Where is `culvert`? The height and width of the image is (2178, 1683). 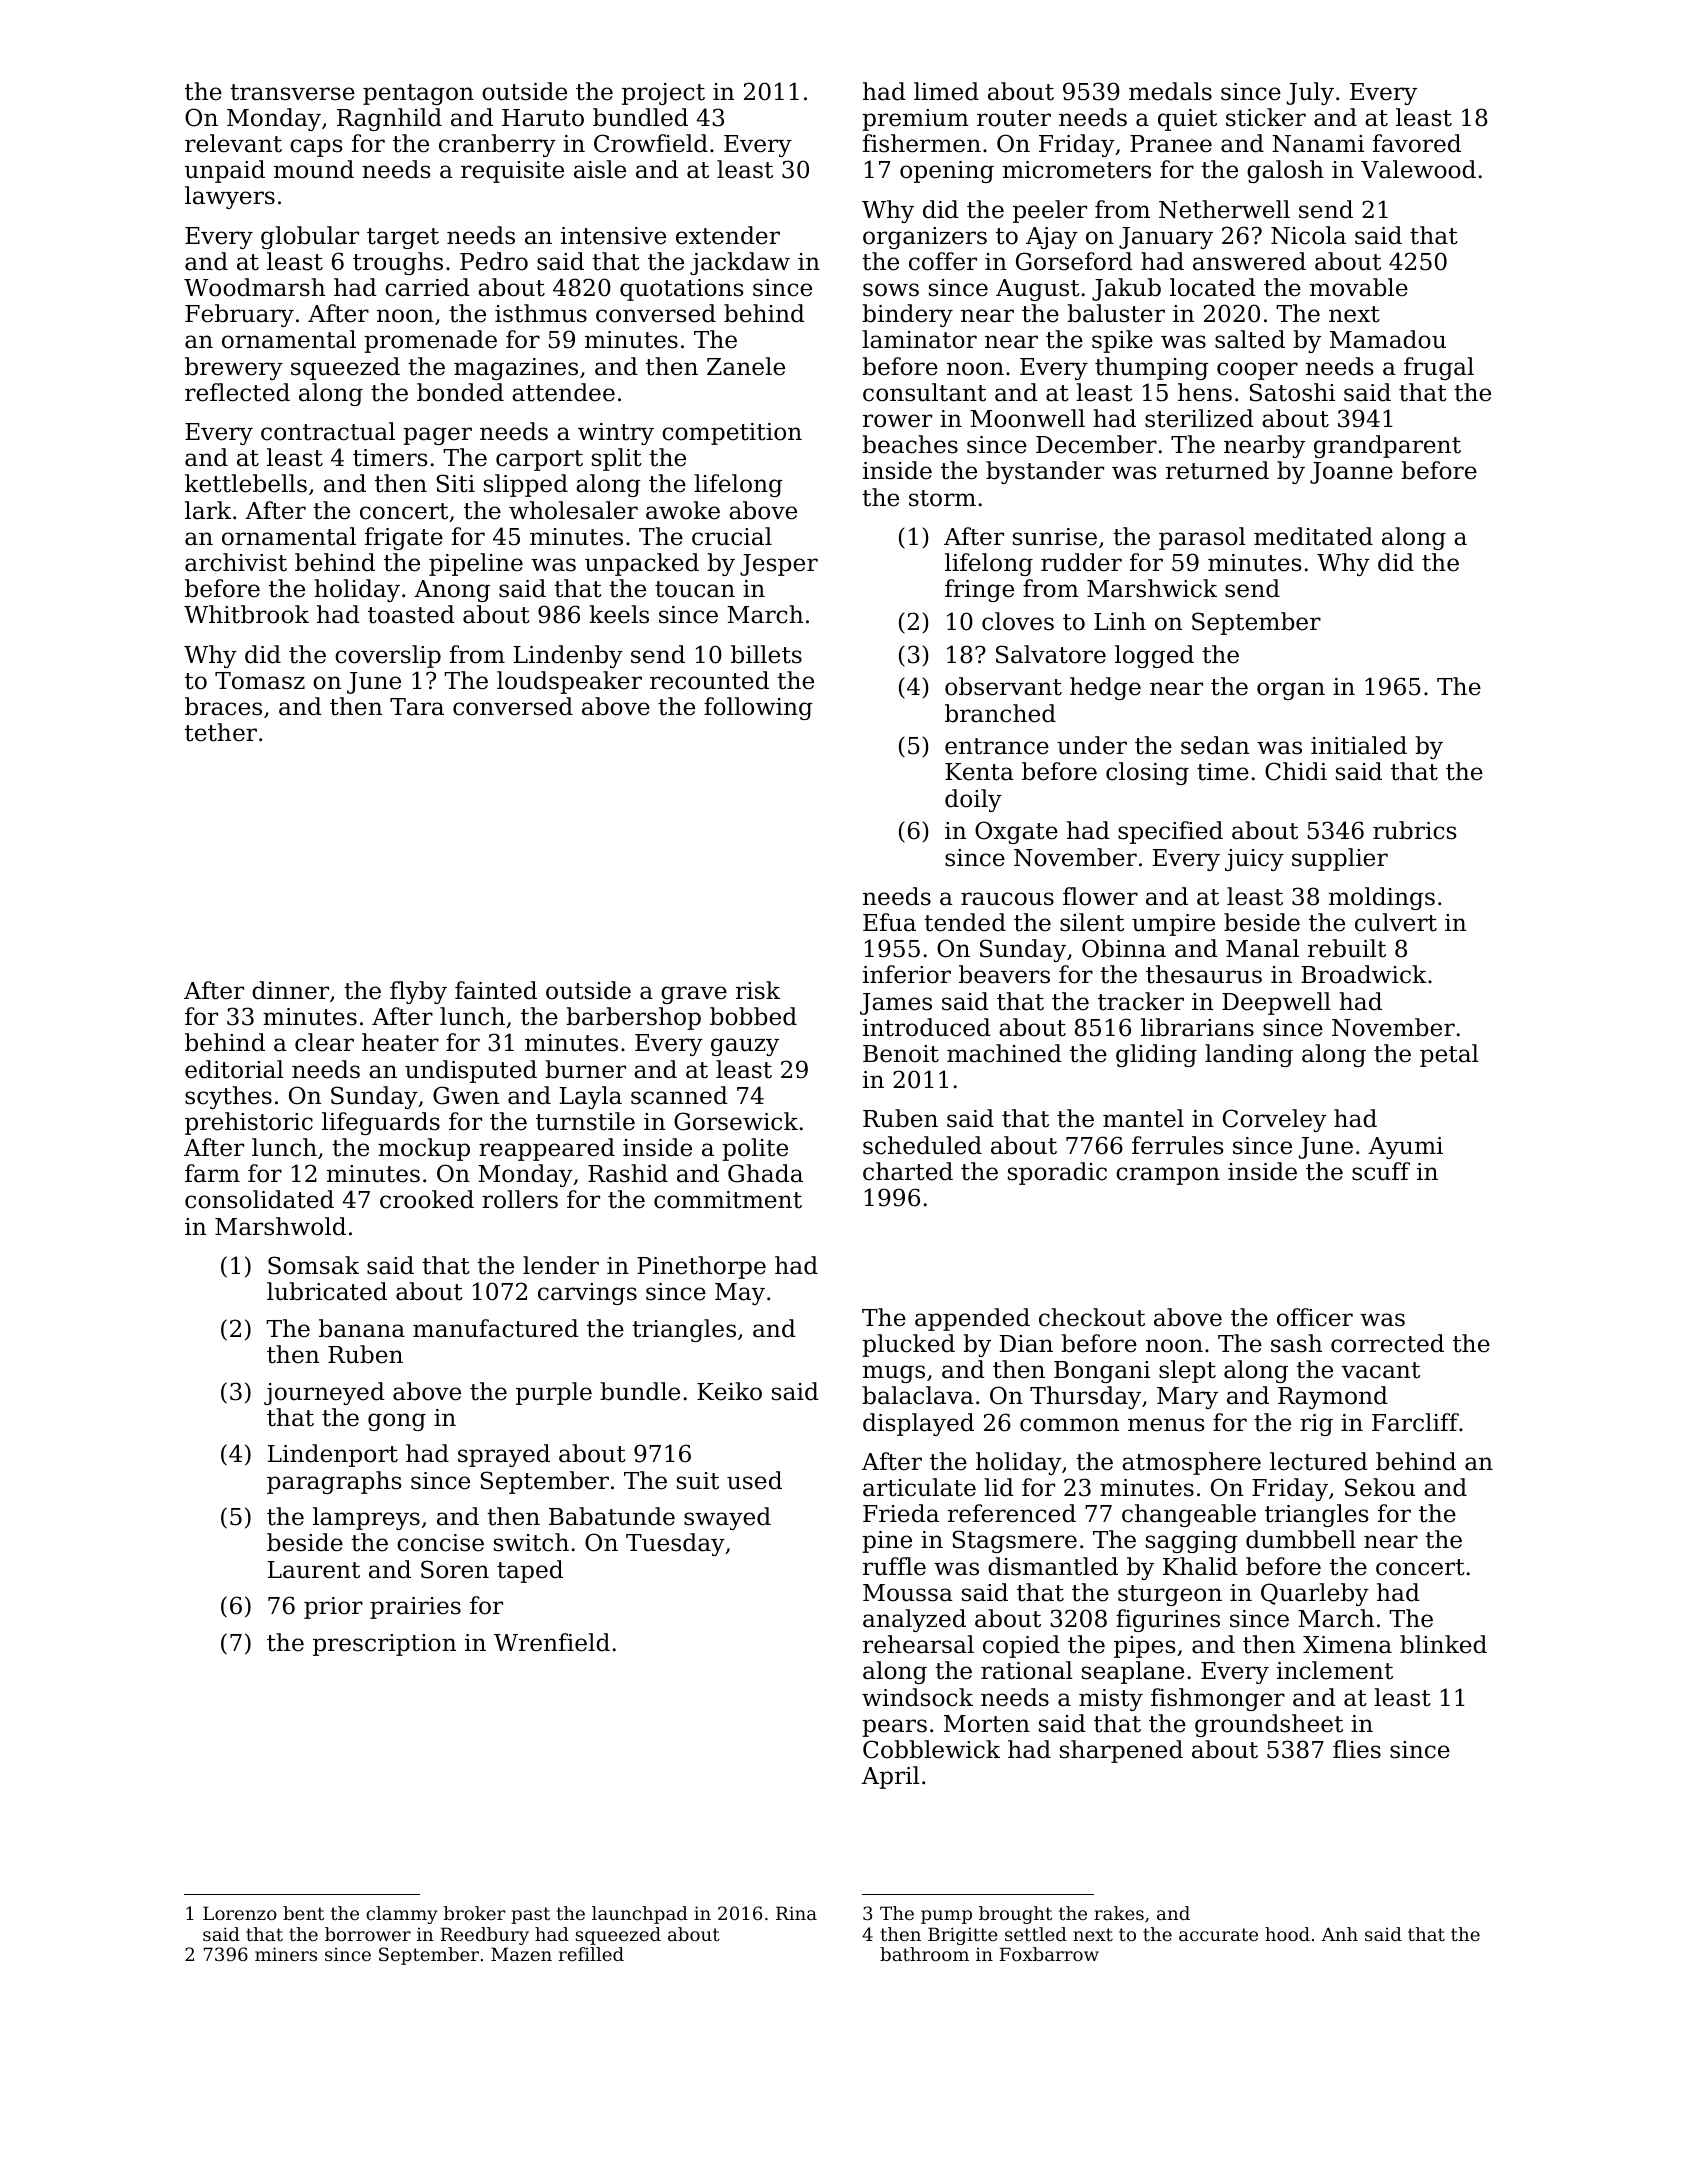
culvert is located at coordinates (1396, 922).
